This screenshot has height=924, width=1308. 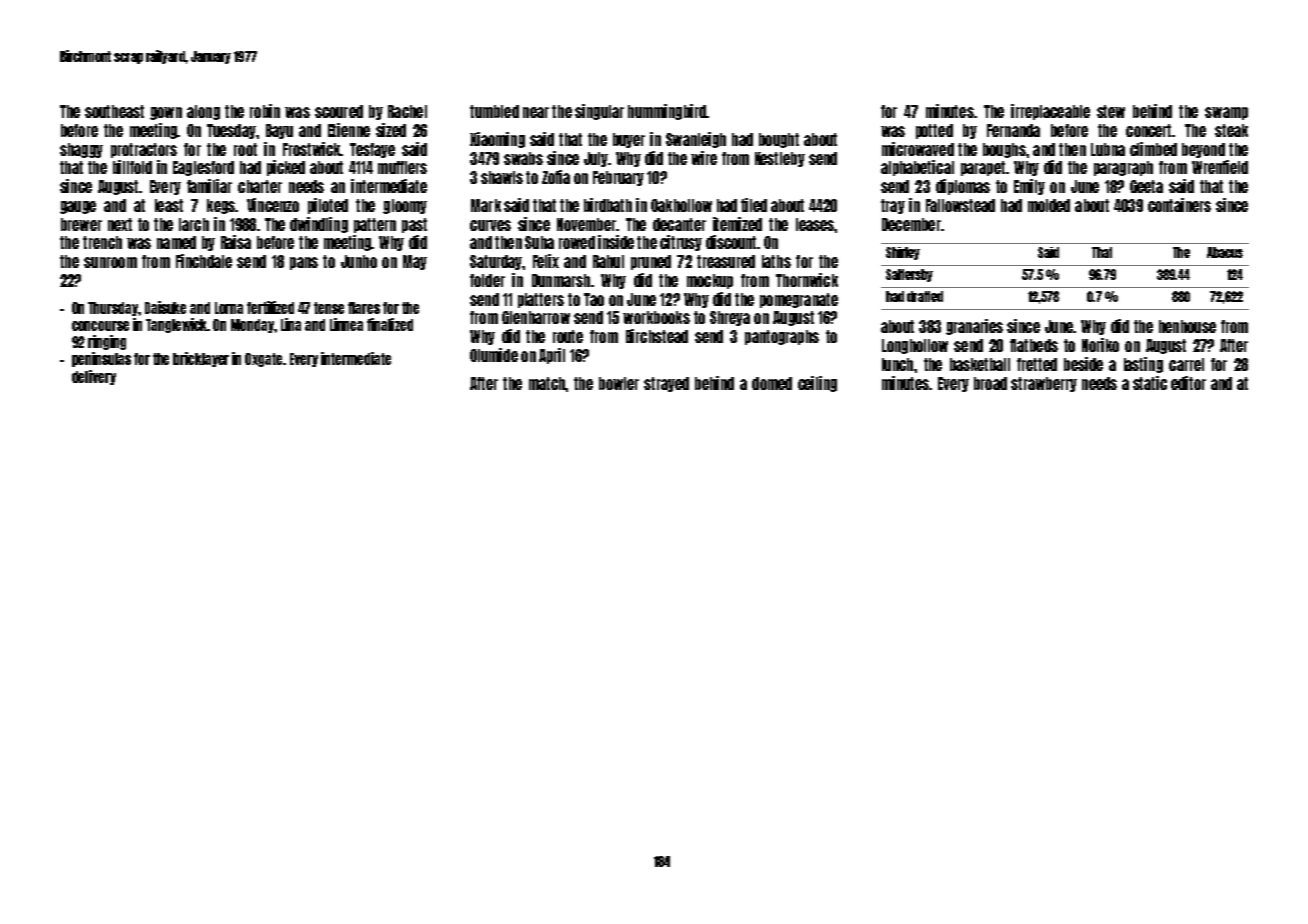 What do you see at coordinates (608, 205) in the screenshot?
I see `birdbath` at bounding box center [608, 205].
